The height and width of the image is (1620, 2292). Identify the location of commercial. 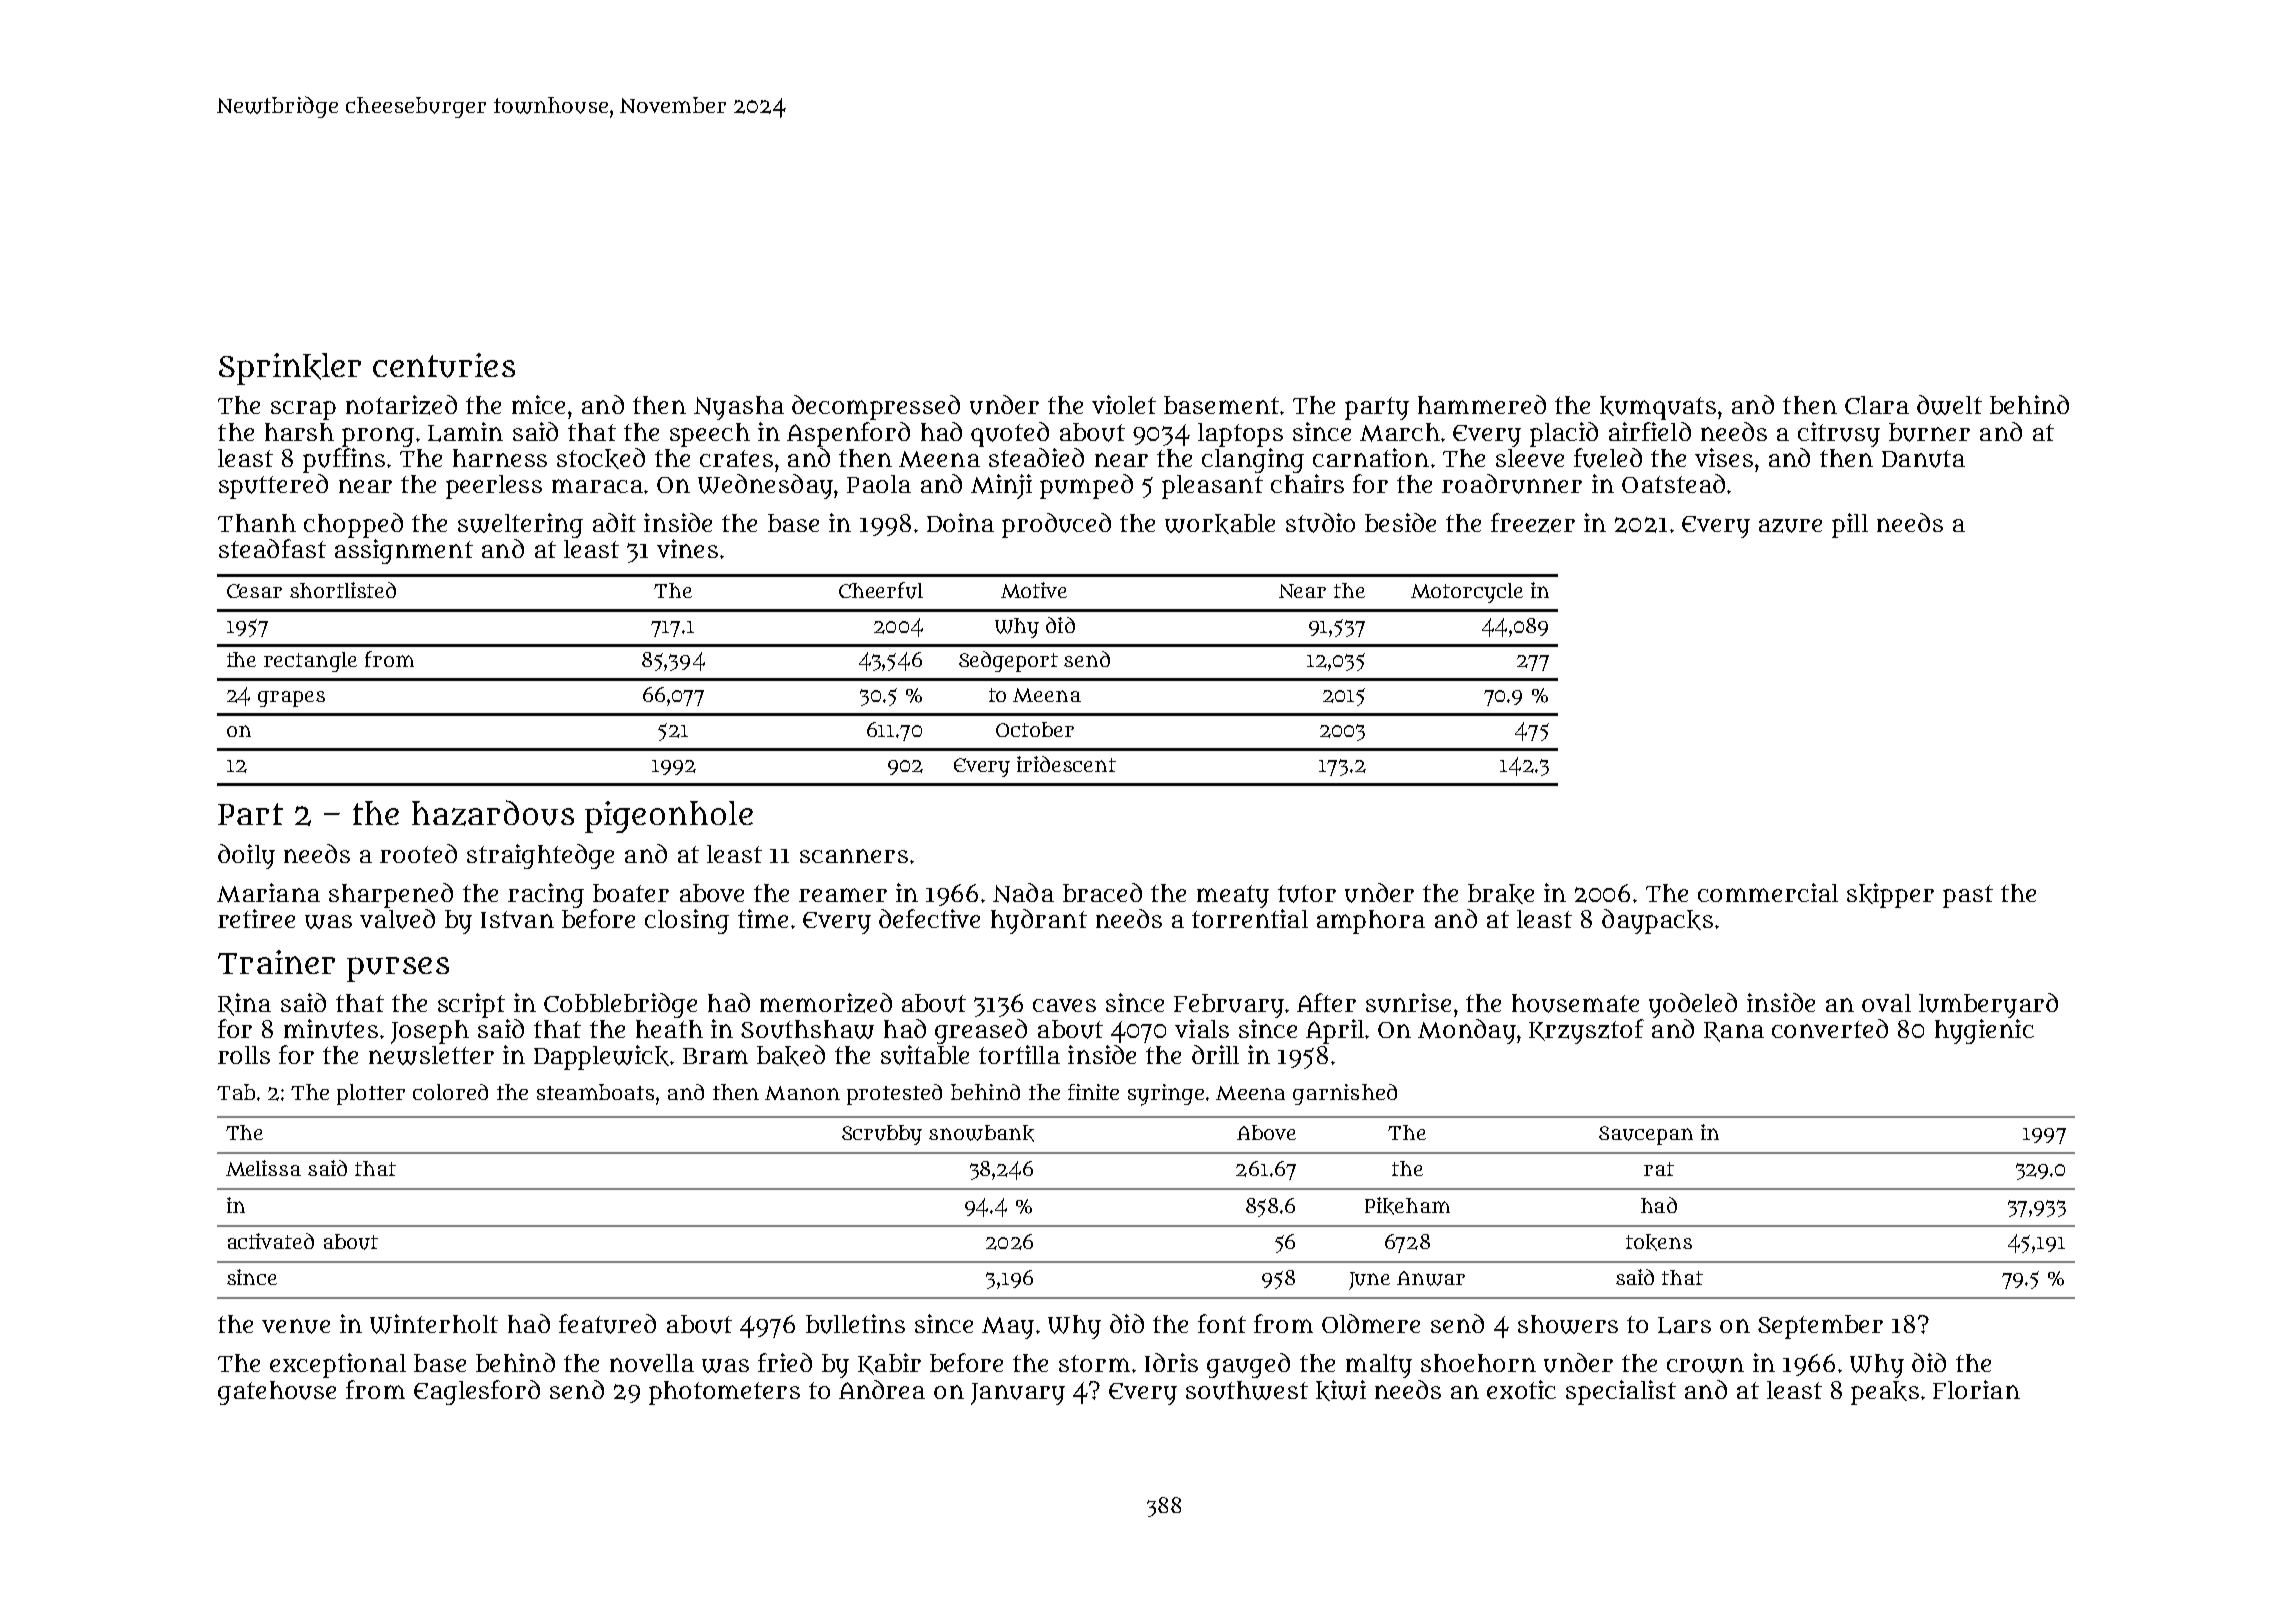
(1768, 892).
